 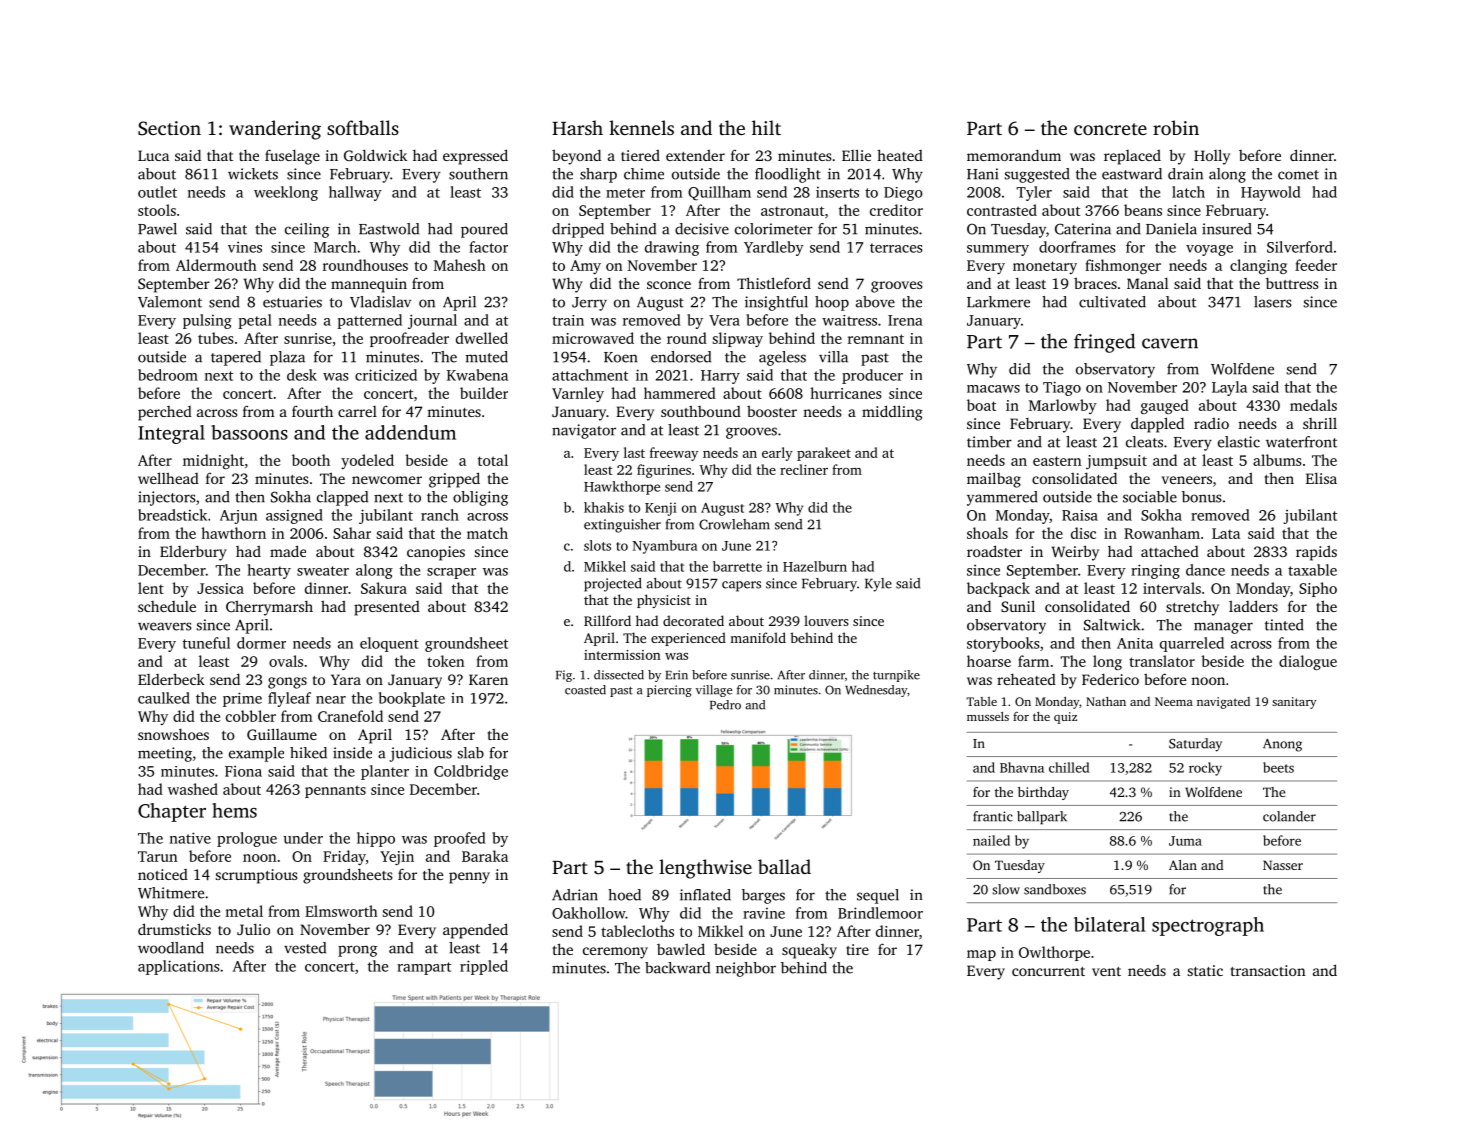 What do you see at coordinates (475, 157) in the screenshot?
I see `expressed` at bounding box center [475, 157].
